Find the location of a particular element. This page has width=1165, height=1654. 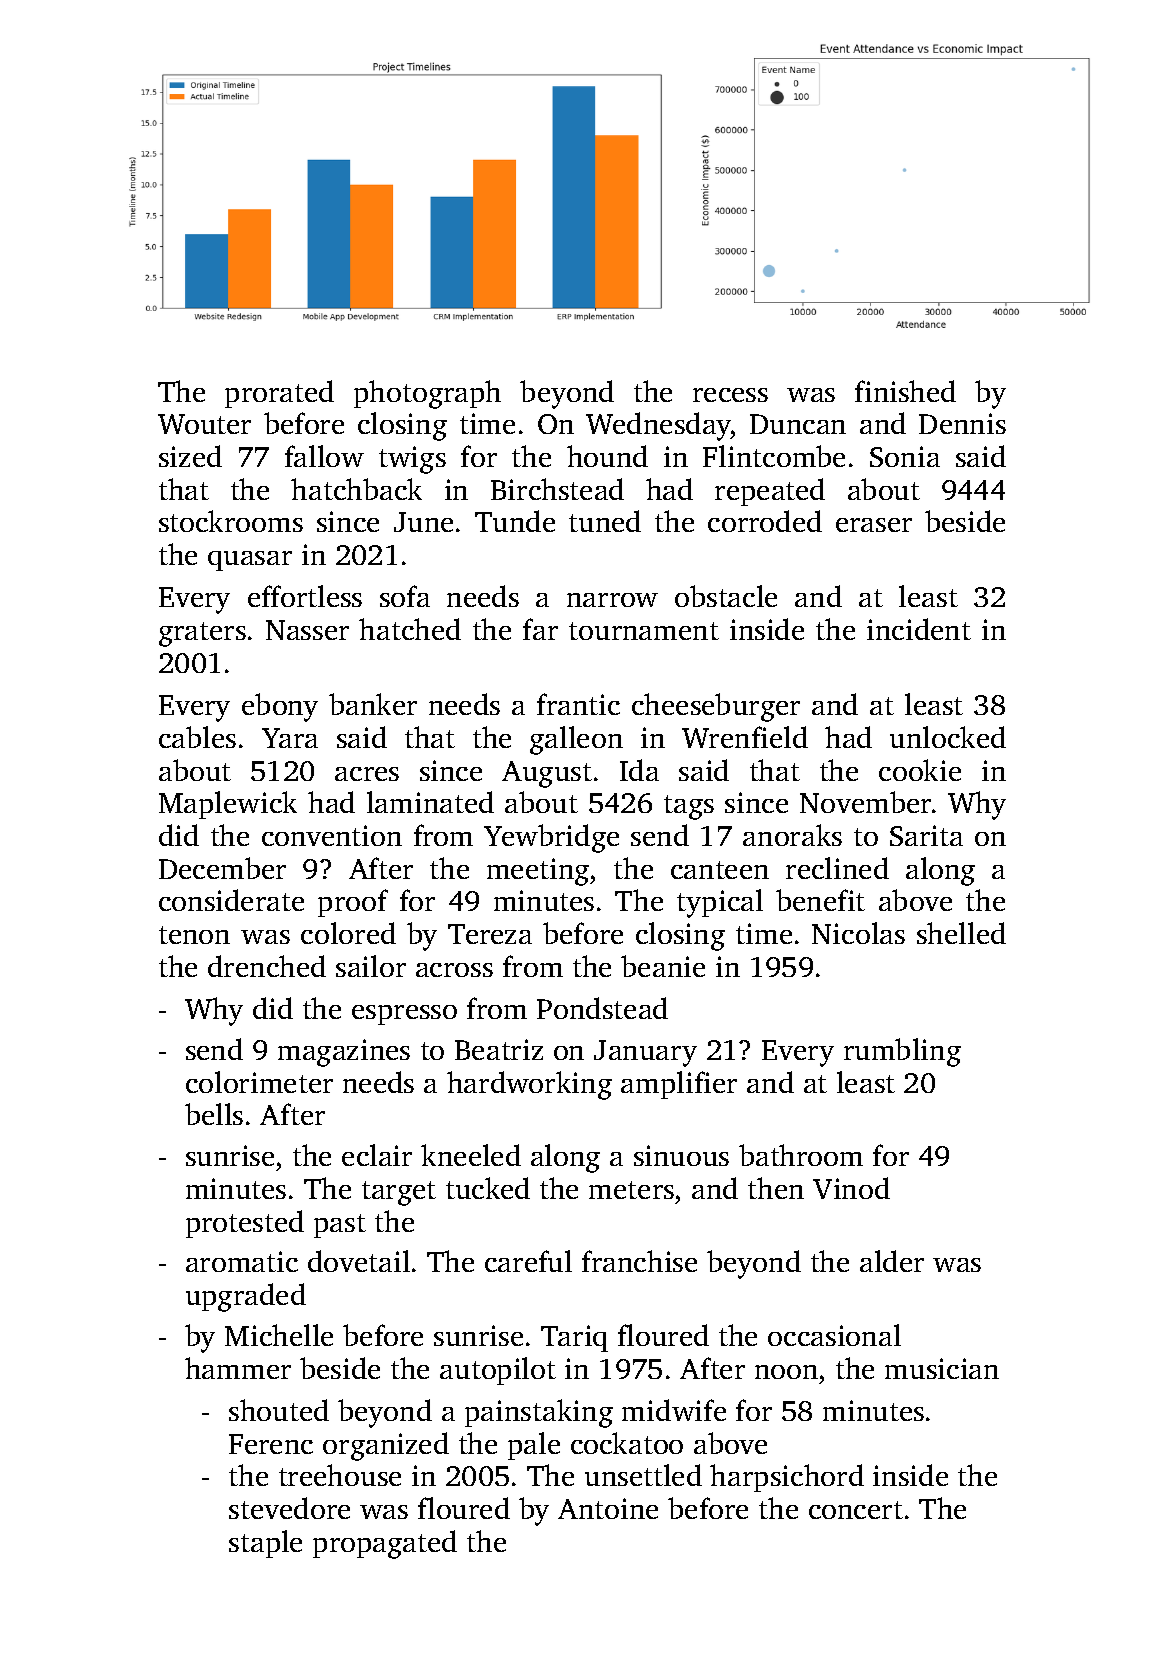

staple is located at coordinates (265, 1544).
